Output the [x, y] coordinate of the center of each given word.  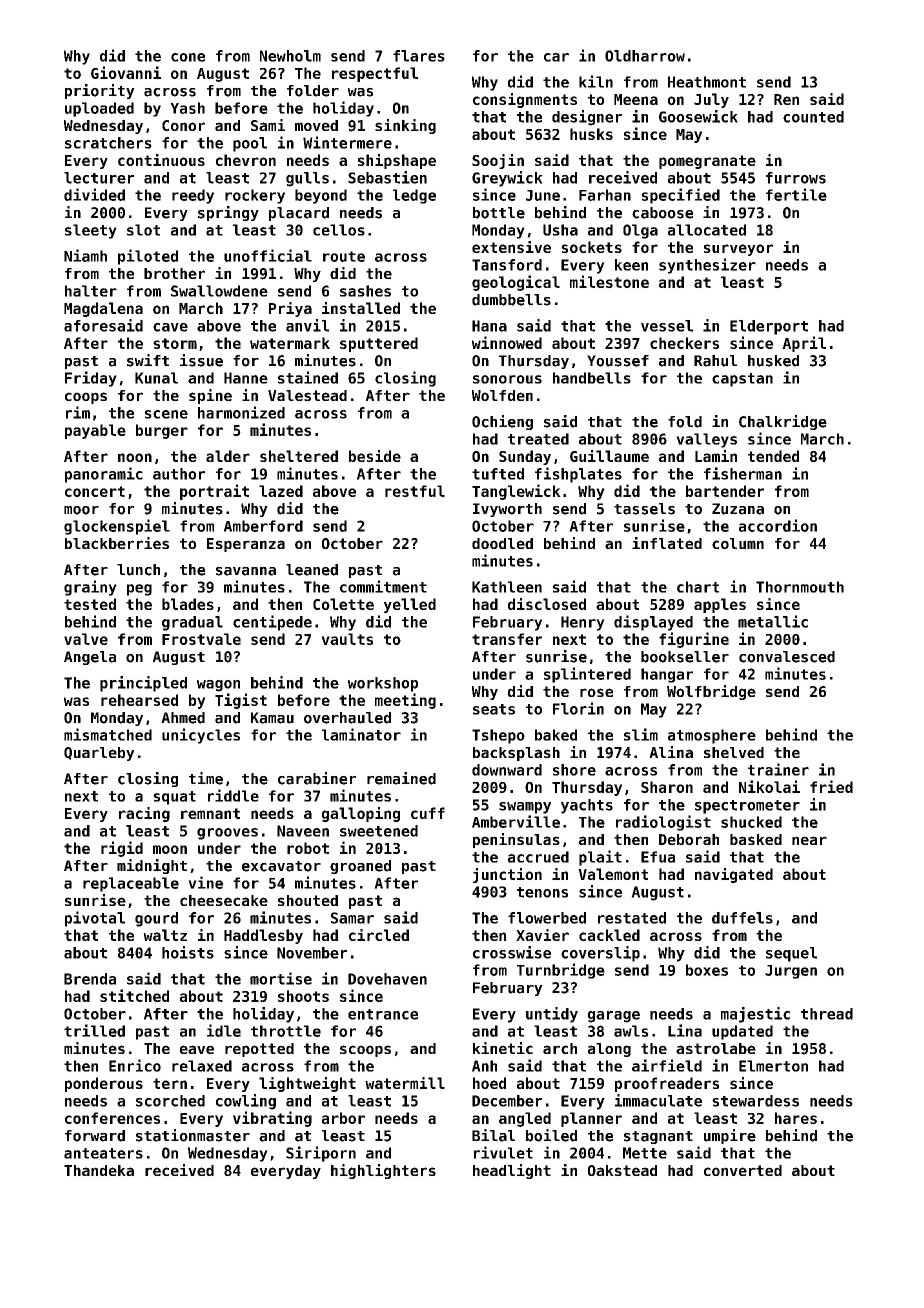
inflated [667, 543]
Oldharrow [645, 56]
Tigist [241, 701]
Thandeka [99, 1170]
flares [419, 56]
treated [538, 439]
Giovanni [126, 72]
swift [148, 360]
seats [494, 709]
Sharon [667, 787]
